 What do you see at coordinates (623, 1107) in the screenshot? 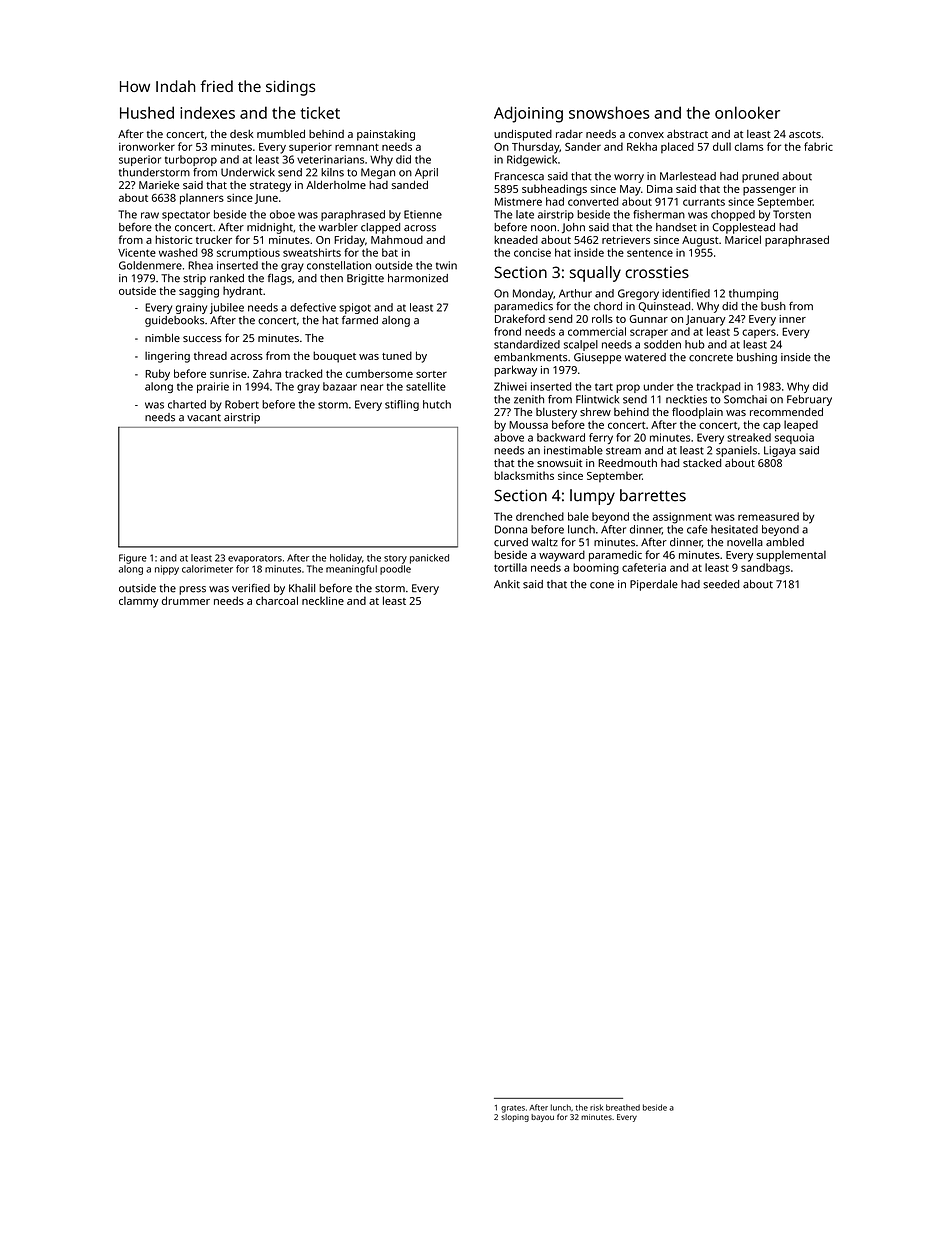
I see `breathed` at bounding box center [623, 1107].
